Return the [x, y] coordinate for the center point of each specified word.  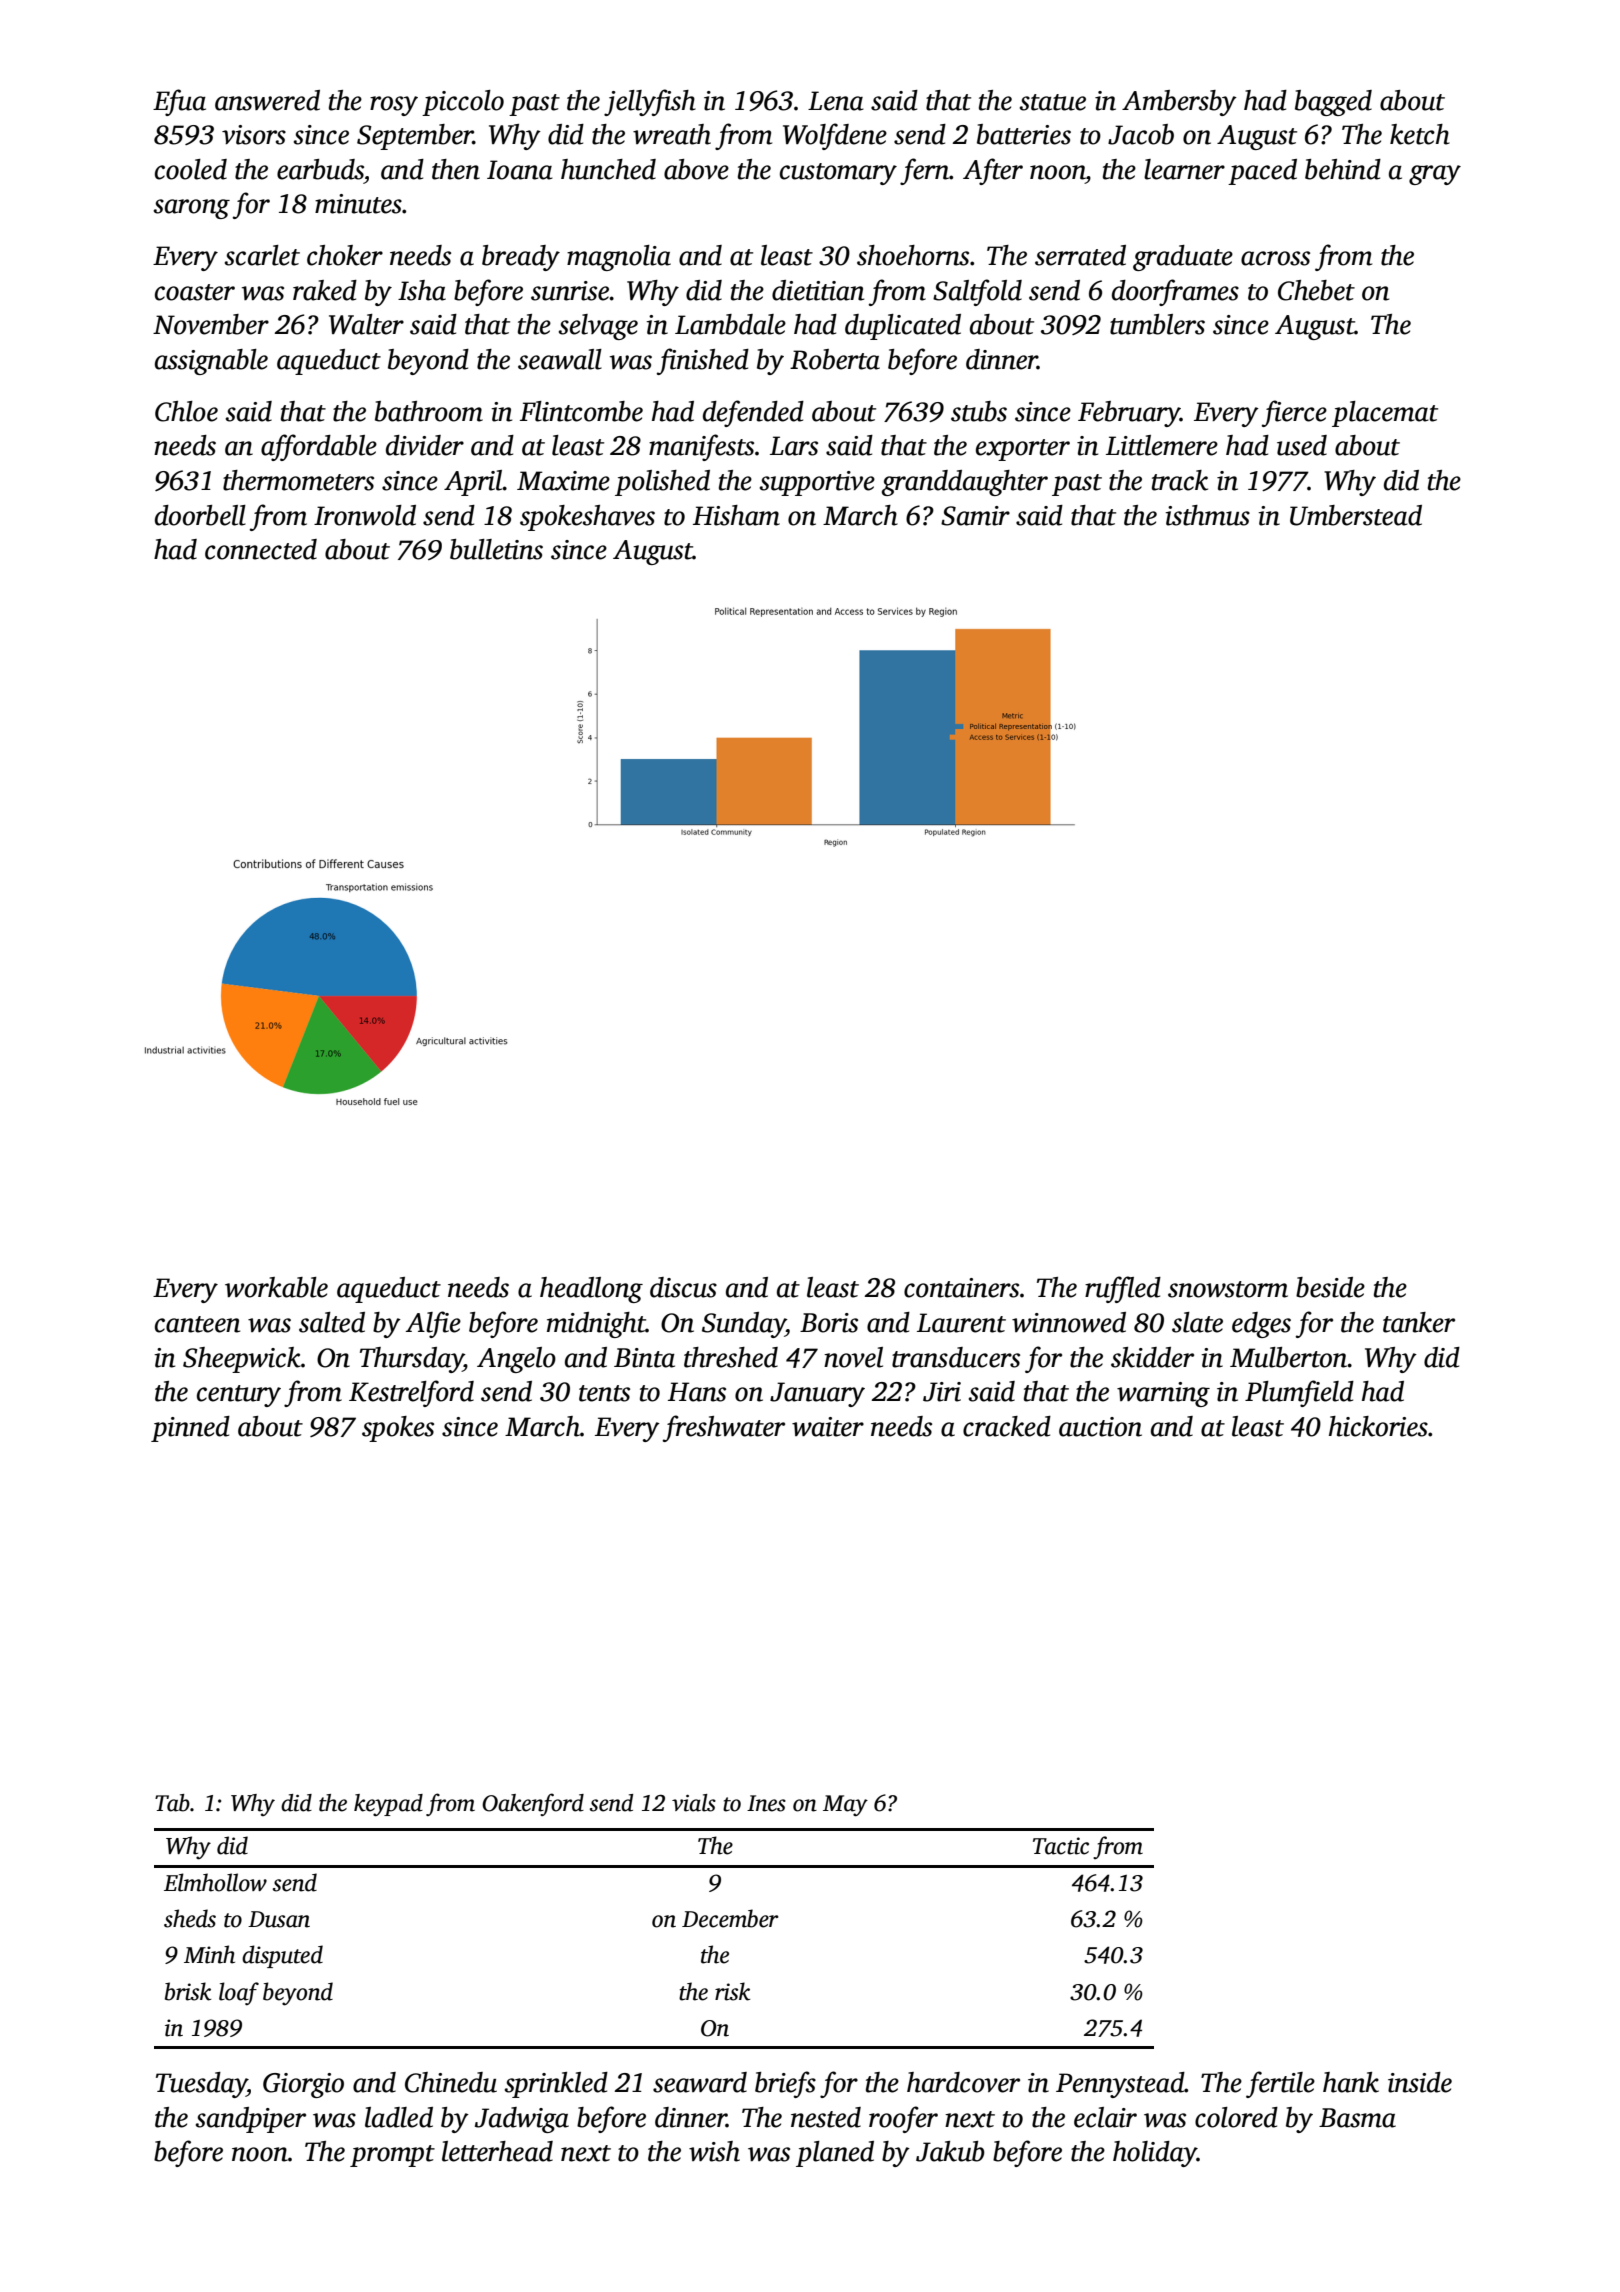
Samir [975, 516]
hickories [1378, 1426]
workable [276, 1287]
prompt [392, 2156]
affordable [319, 447]
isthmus [1207, 515]
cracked [1007, 1426]
